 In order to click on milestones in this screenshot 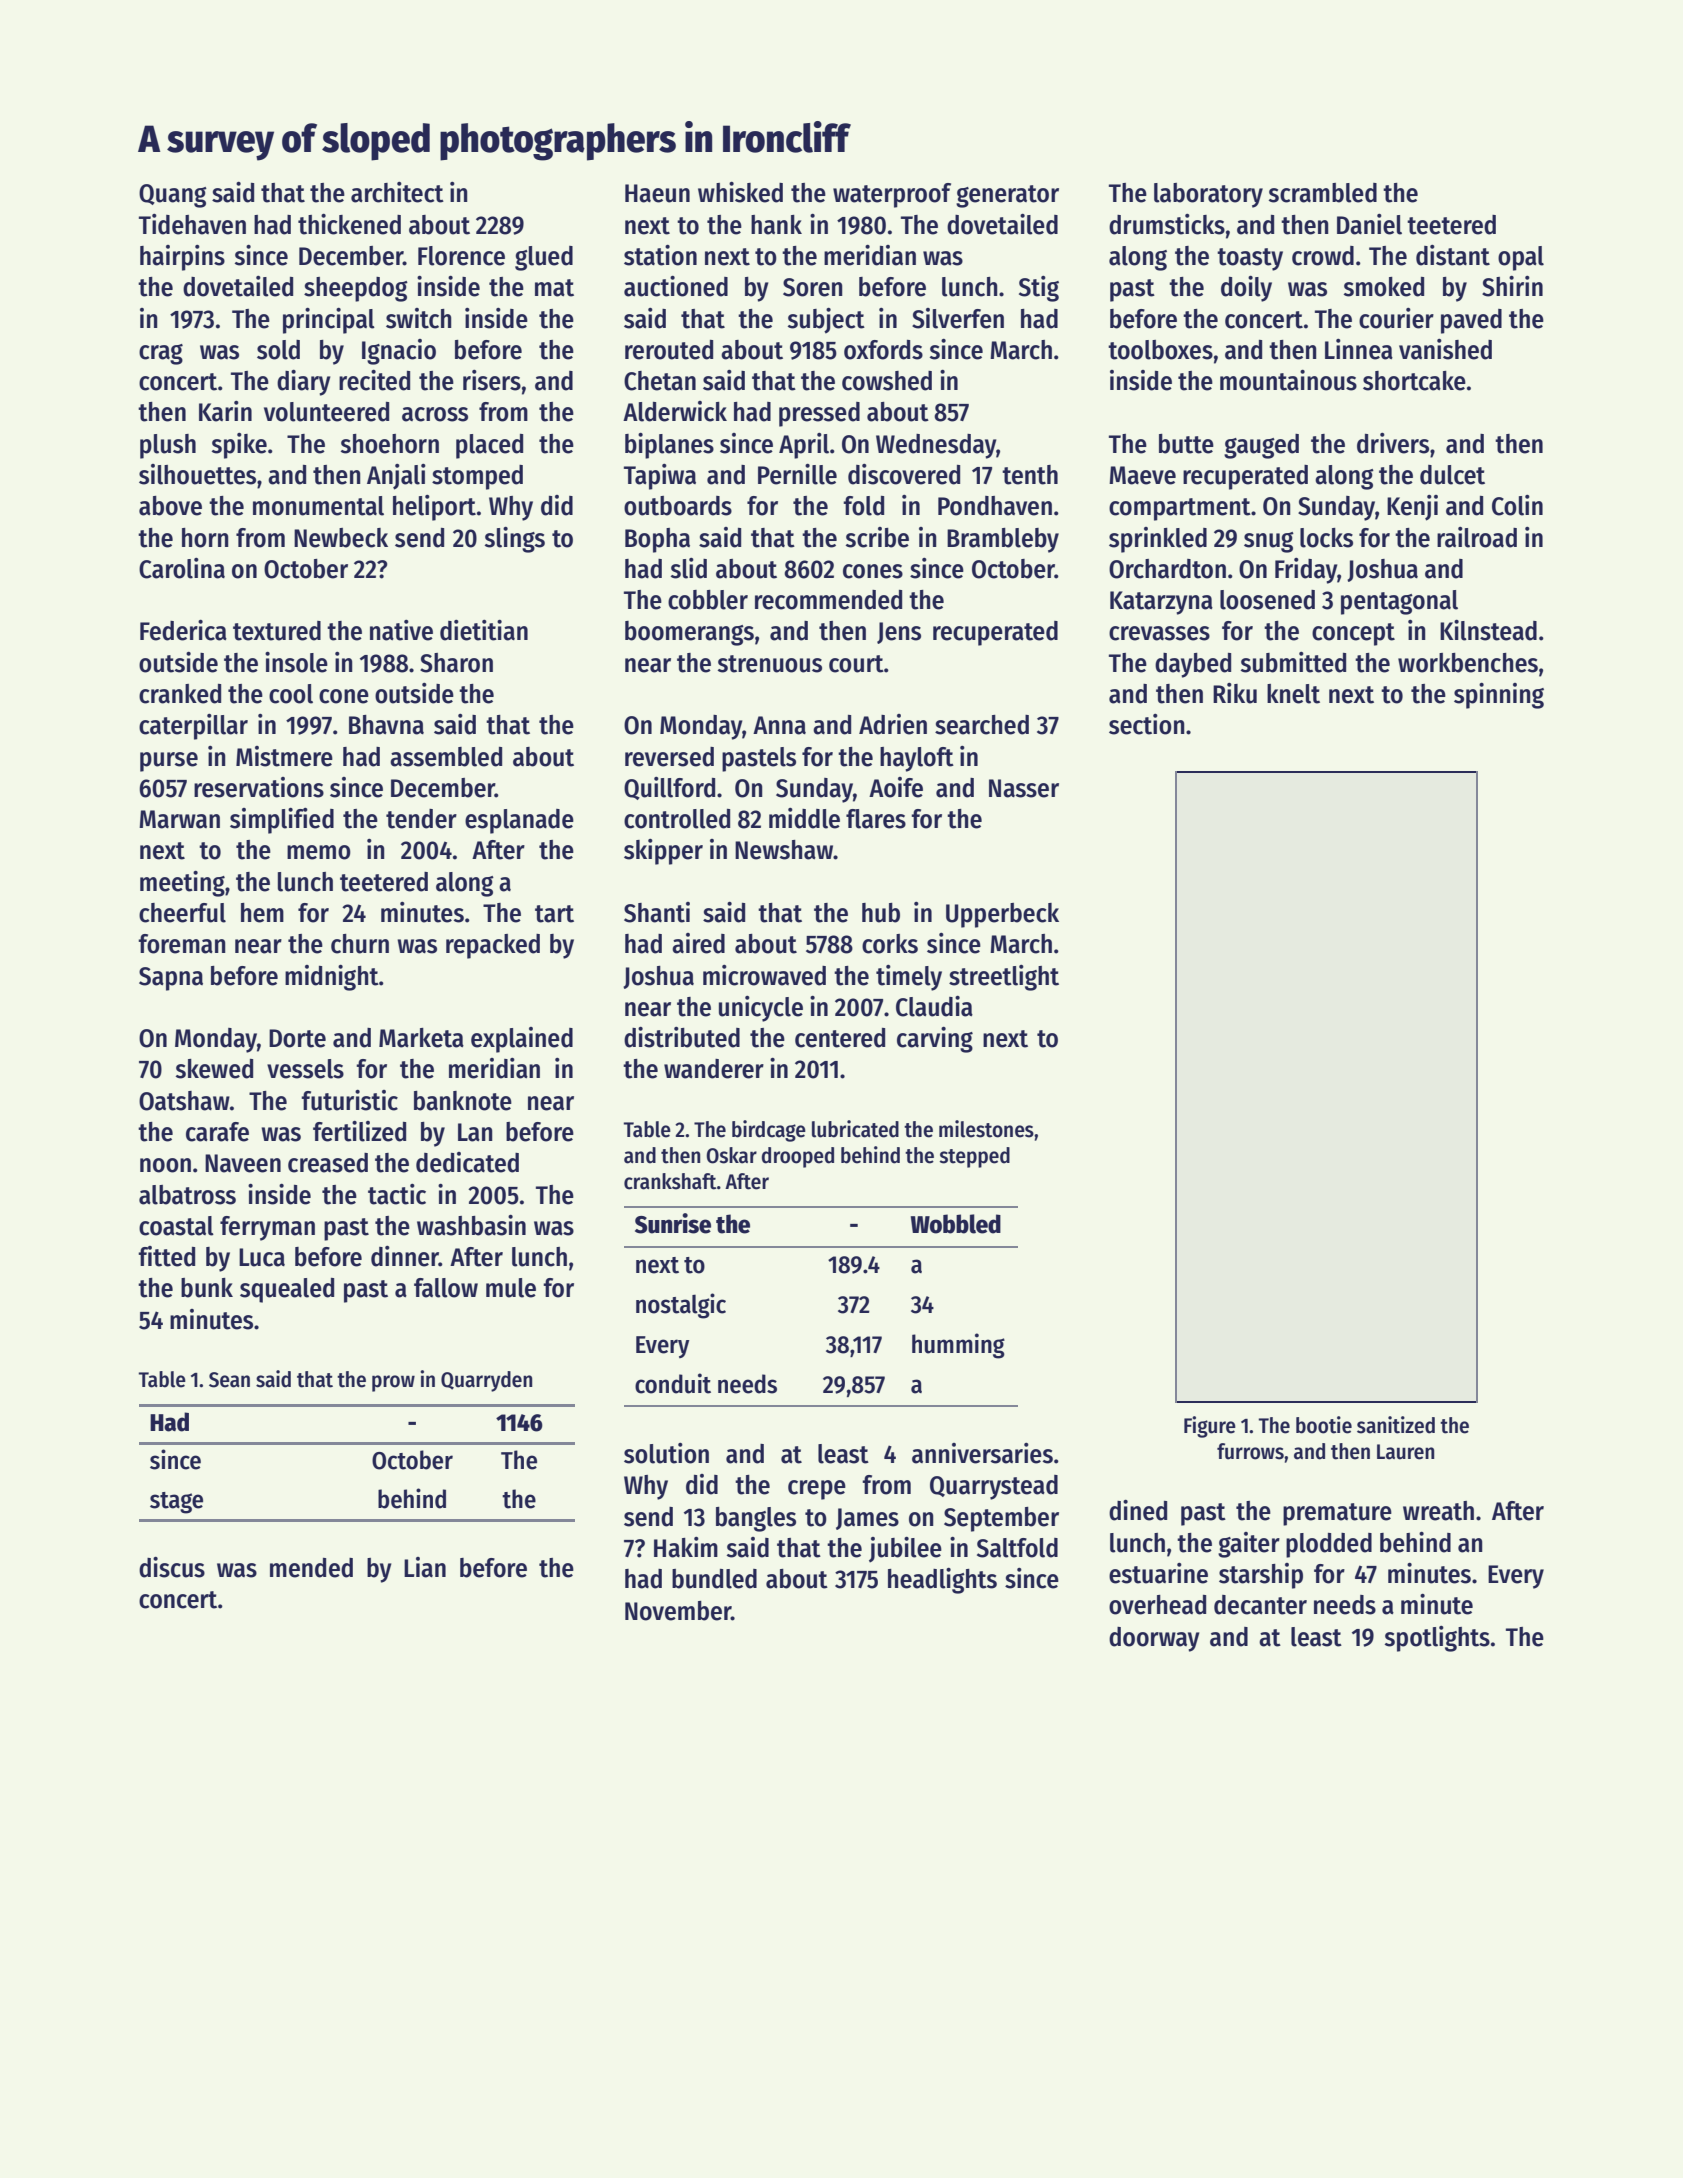, I will do `click(986, 1129)`.
